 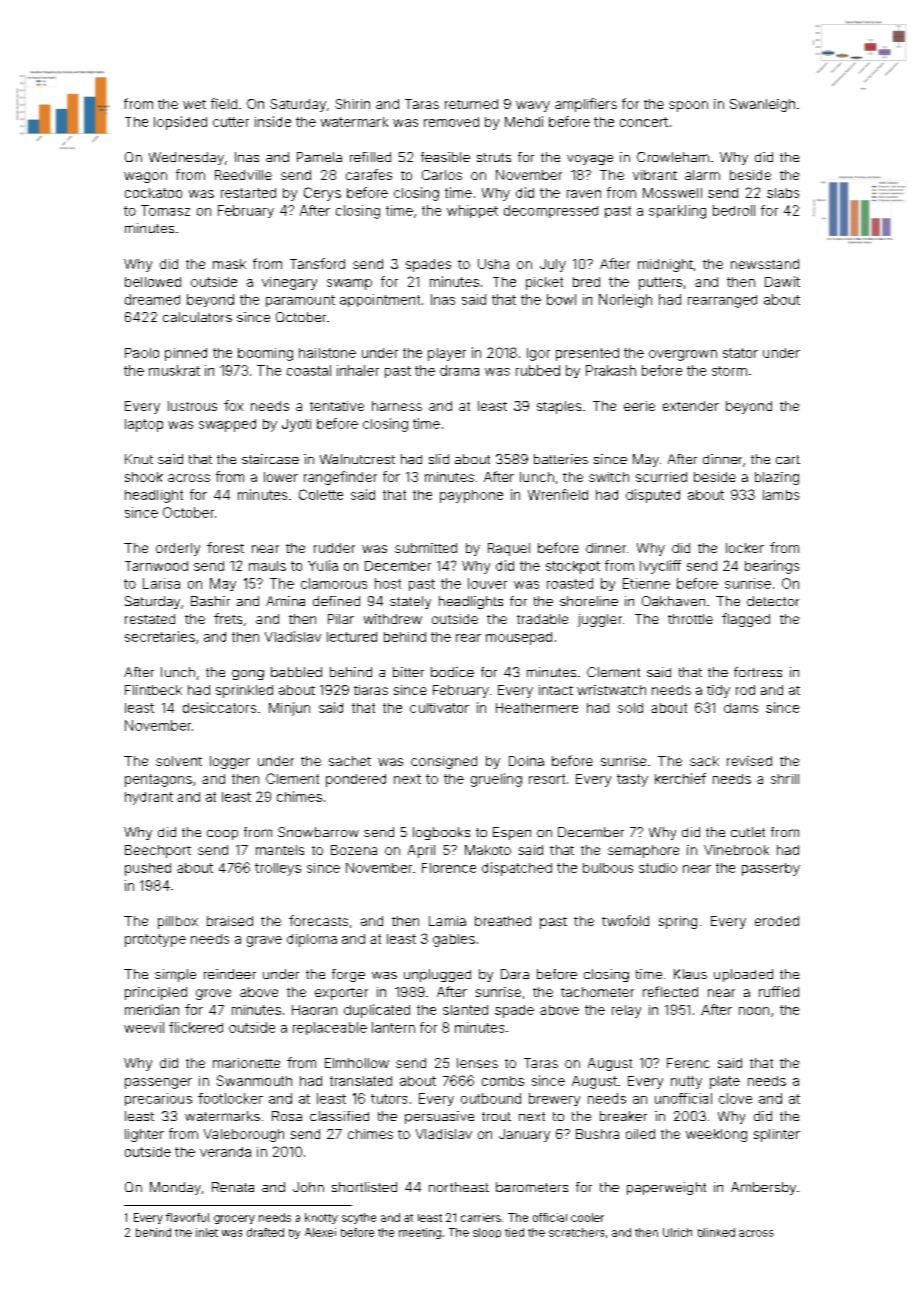 I want to click on drama, so click(x=459, y=370).
